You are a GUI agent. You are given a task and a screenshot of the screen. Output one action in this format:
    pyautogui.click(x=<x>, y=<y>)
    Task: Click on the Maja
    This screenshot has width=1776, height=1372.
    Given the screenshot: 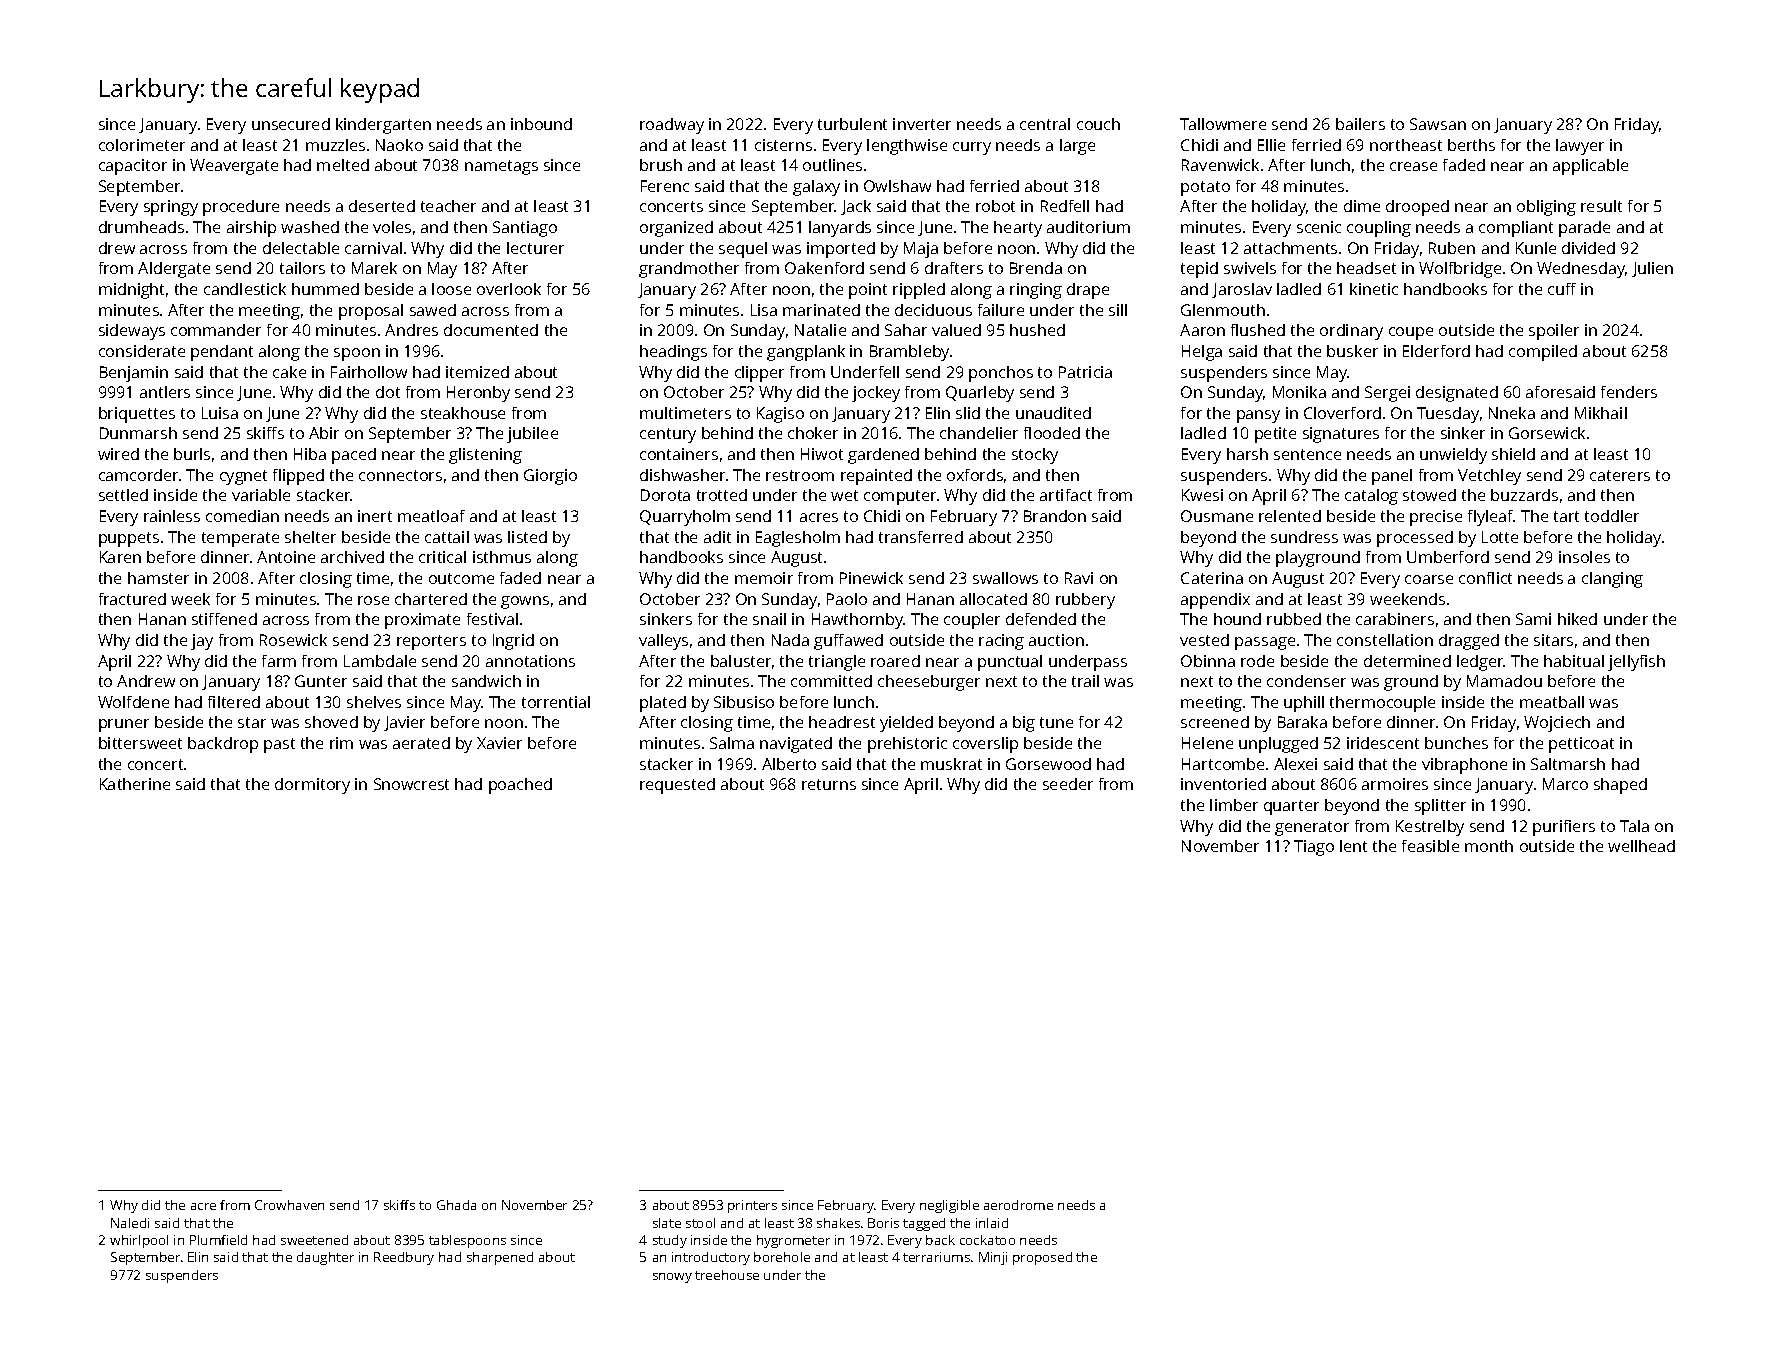 What is the action you would take?
    pyautogui.click(x=921, y=250)
